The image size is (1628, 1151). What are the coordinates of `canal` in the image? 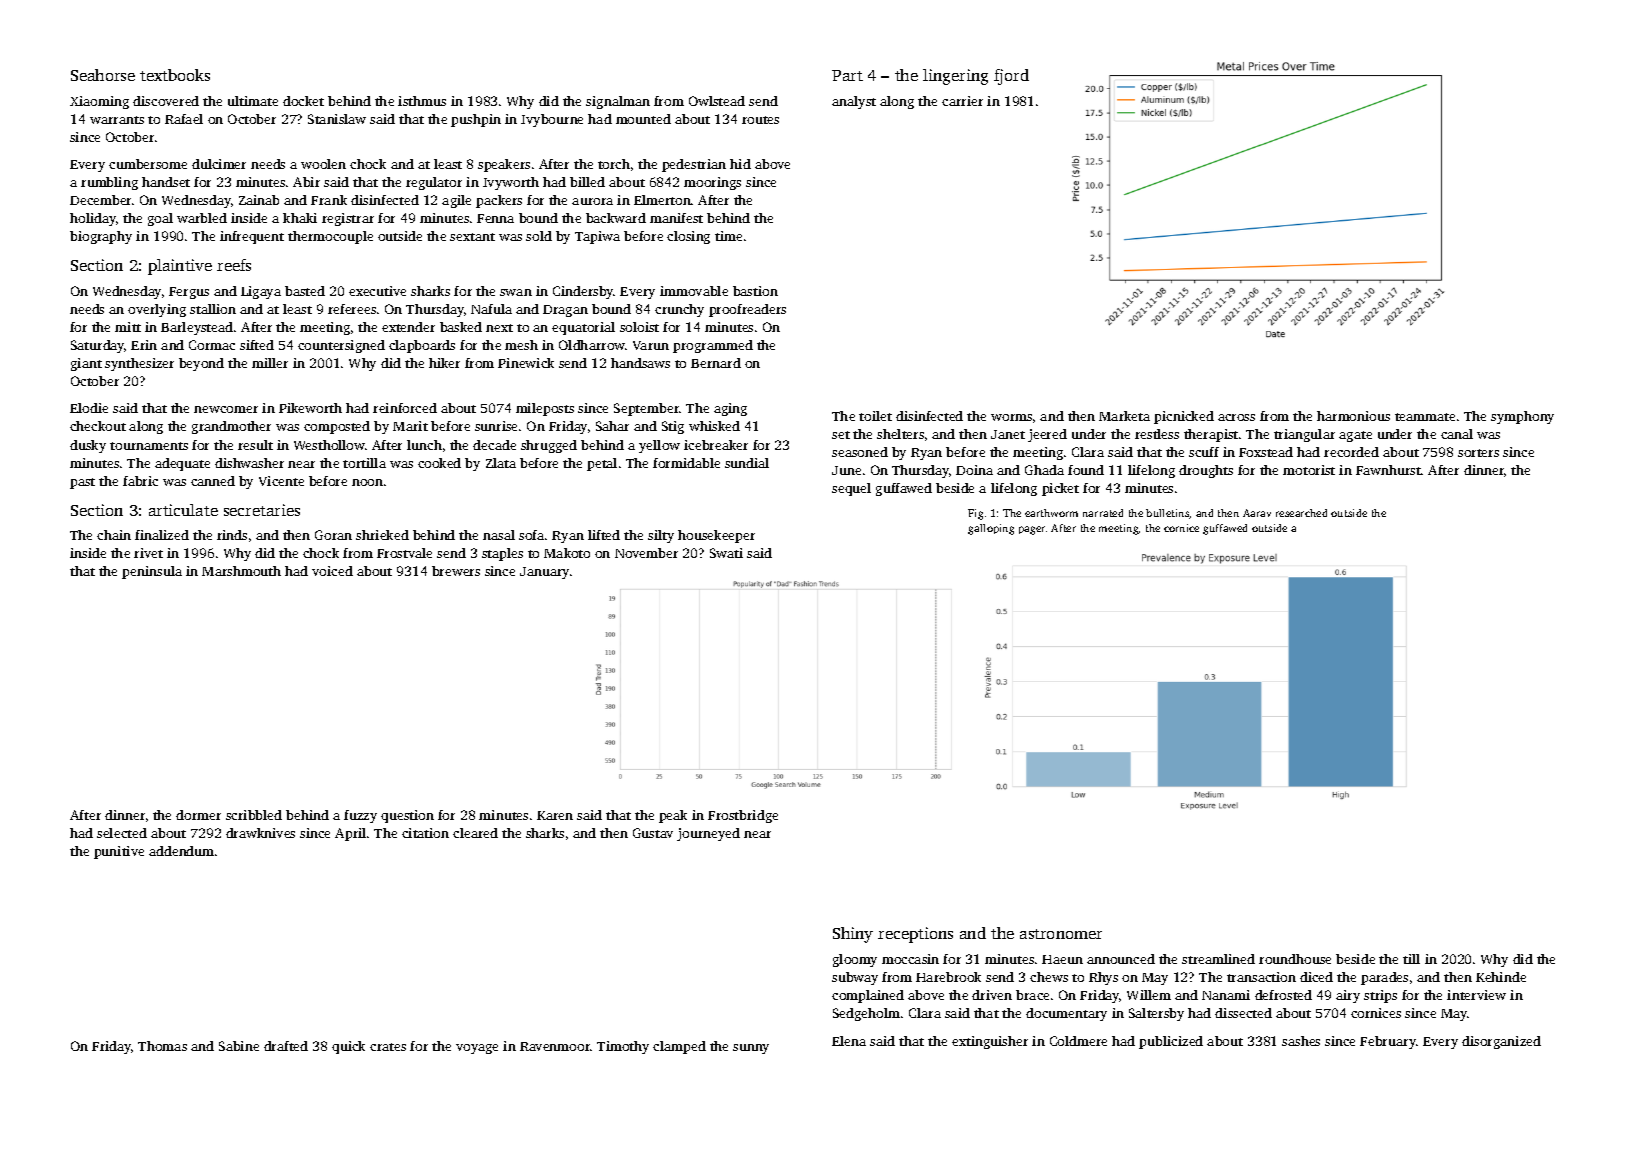 It's located at (1457, 434).
